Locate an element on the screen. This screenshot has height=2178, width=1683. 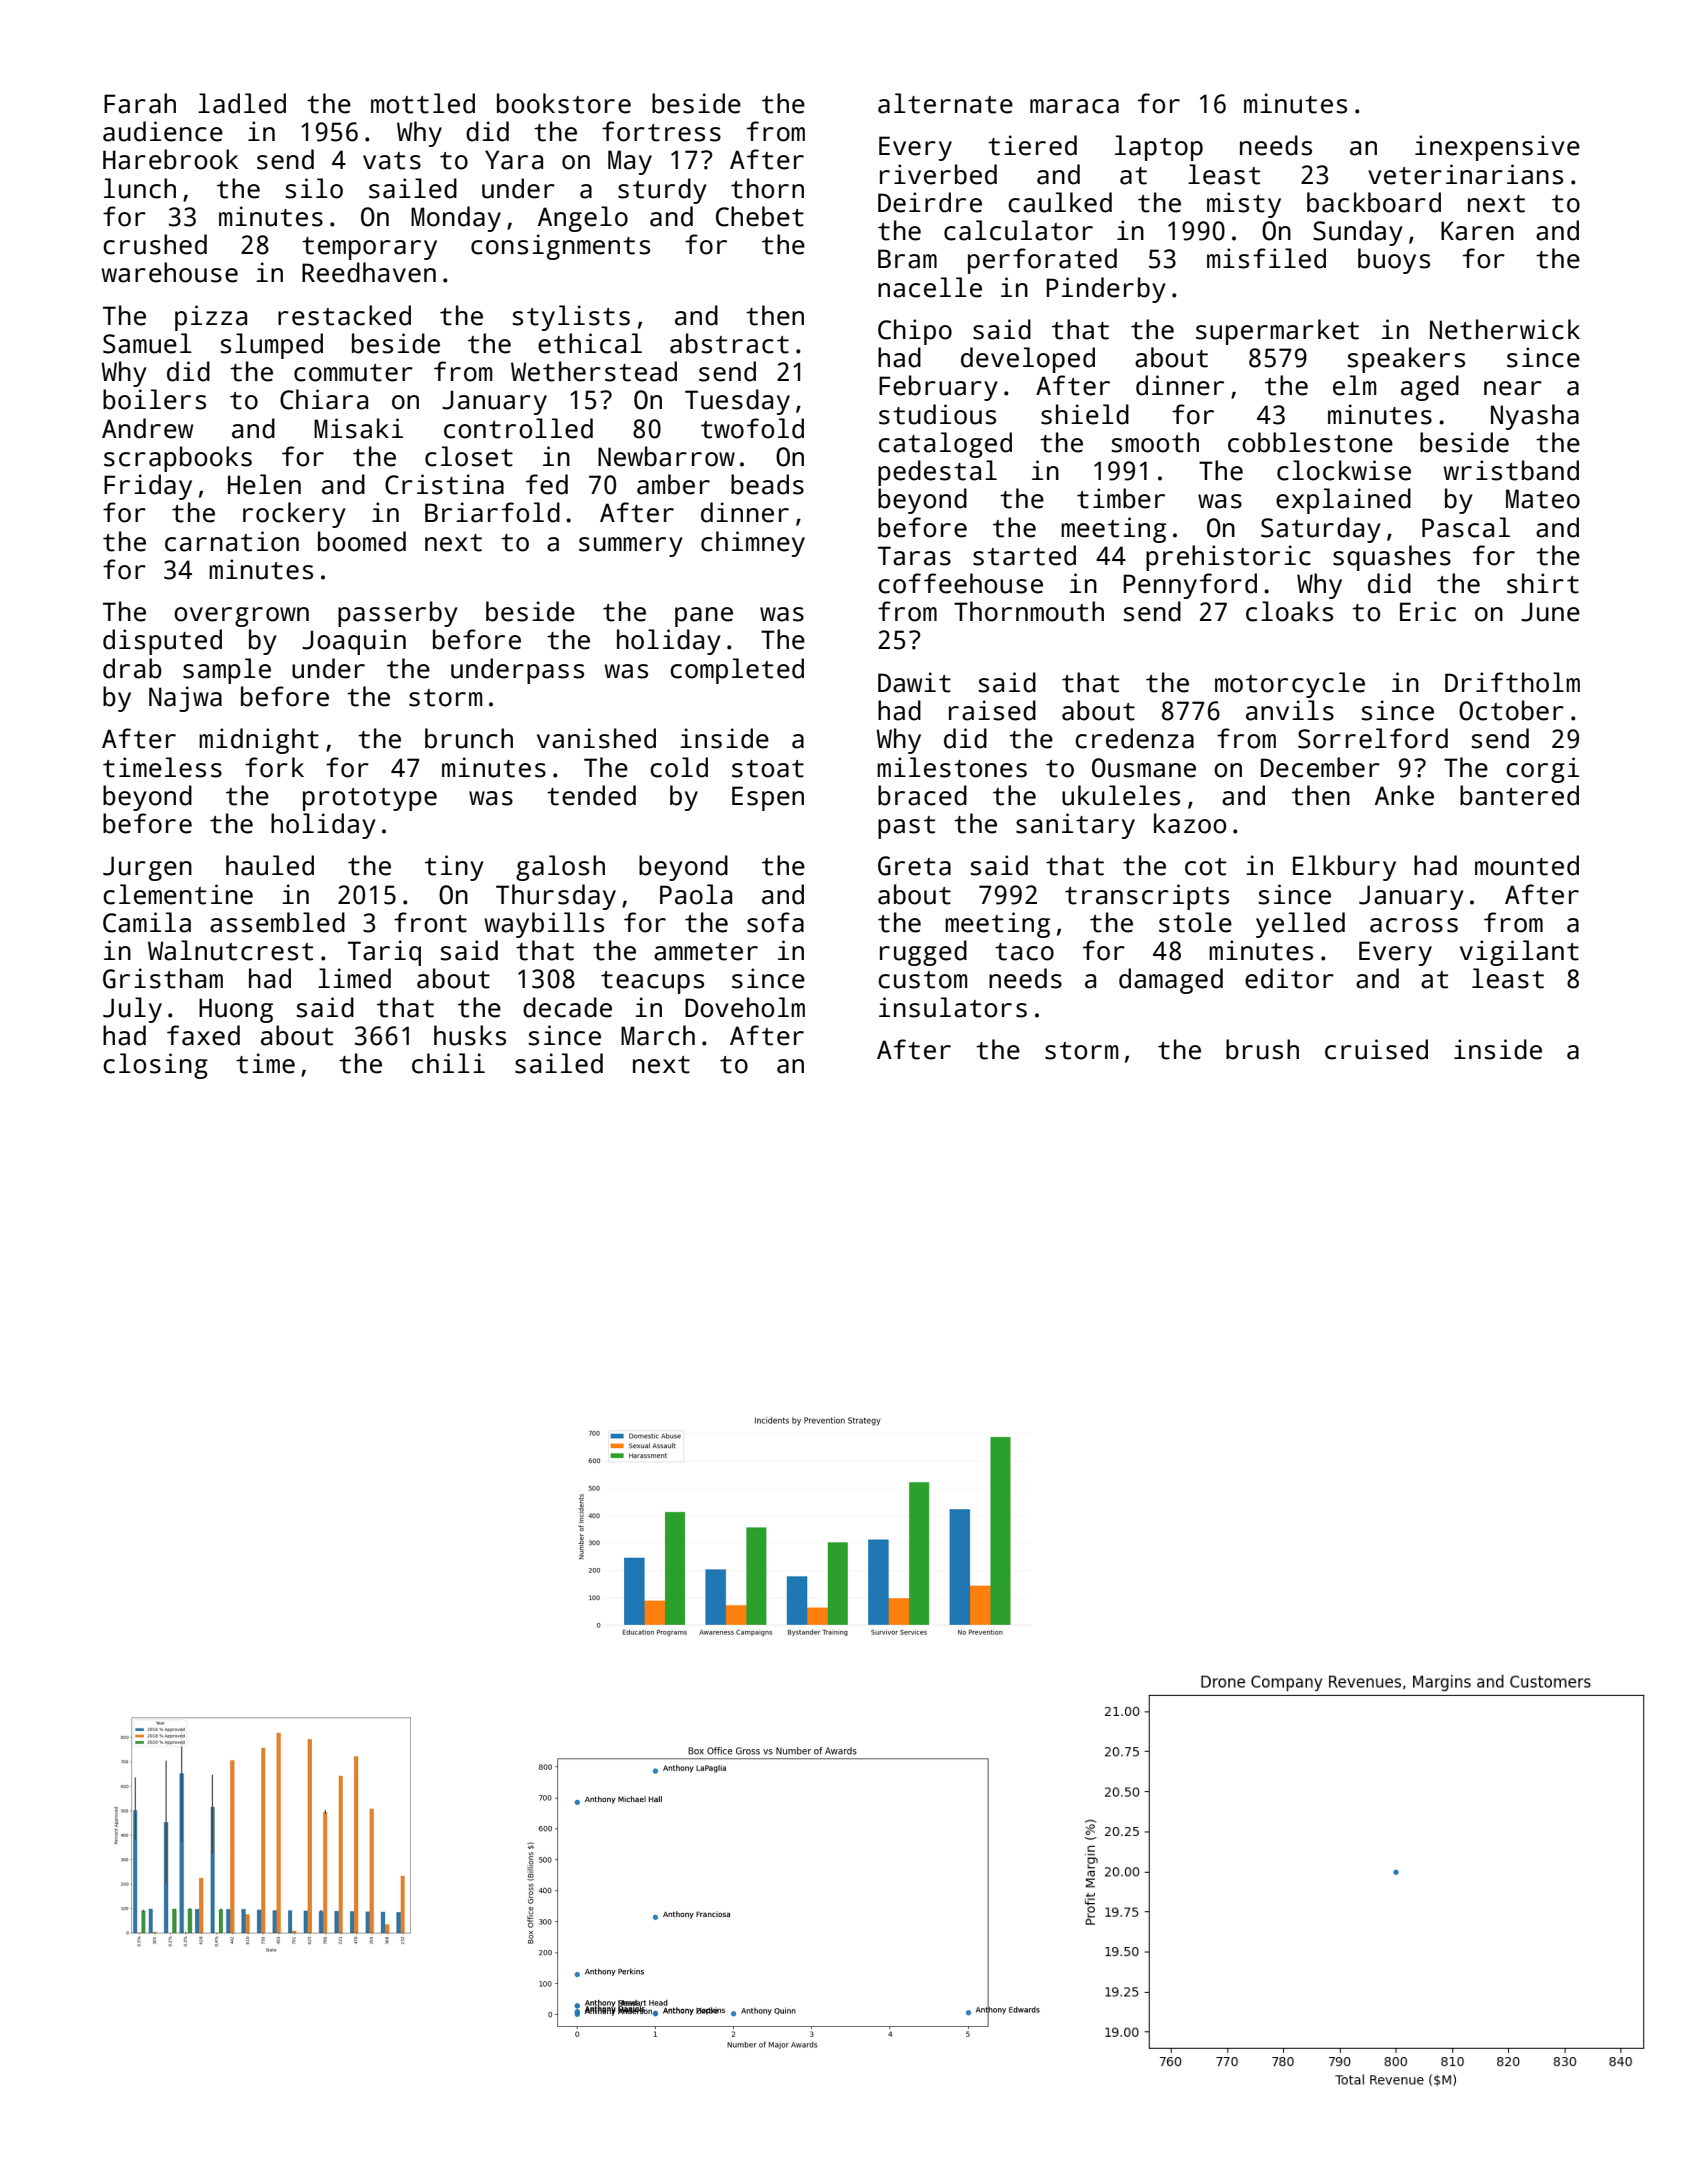
abstract is located at coordinates (729, 343).
